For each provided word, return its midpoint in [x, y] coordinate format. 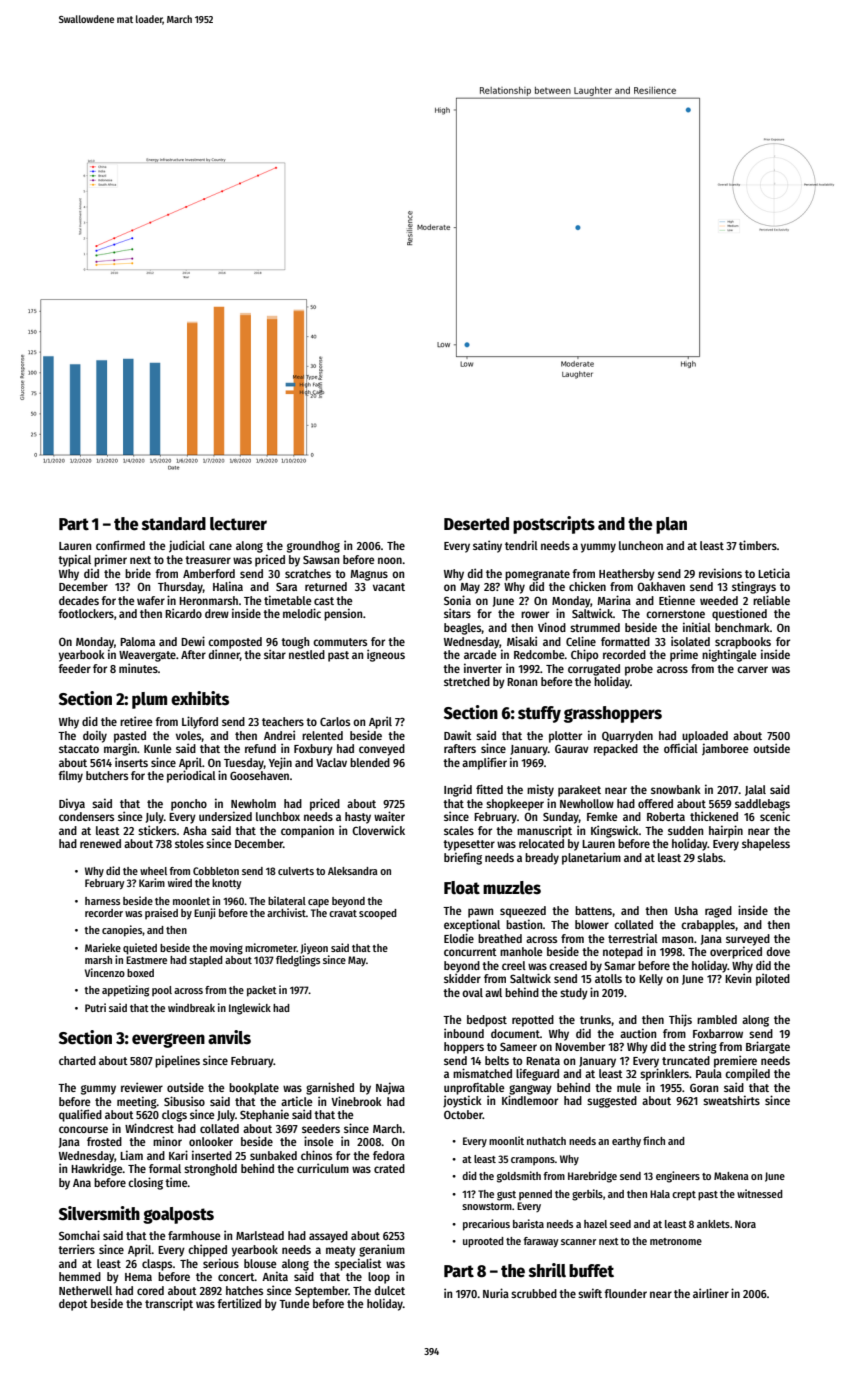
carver [752, 669]
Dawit [458, 735]
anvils [229, 1037]
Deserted [476, 524]
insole [319, 1141]
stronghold [210, 1170]
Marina [614, 600]
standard [174, 524]
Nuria [496, 1293]
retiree [136, 721]
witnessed [760, 1193]
